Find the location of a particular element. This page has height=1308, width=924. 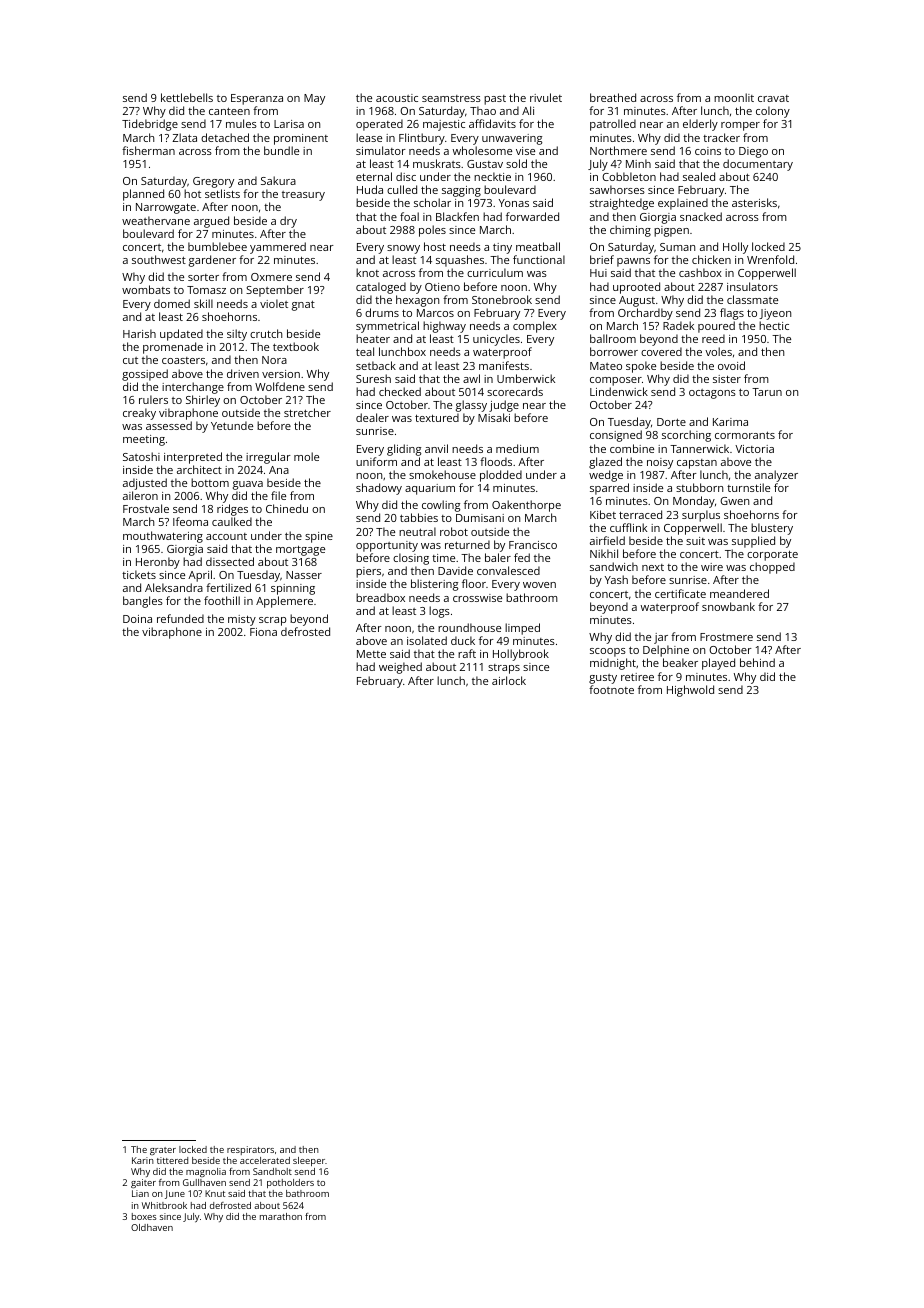

raft is located at coordinates (467, 653).
